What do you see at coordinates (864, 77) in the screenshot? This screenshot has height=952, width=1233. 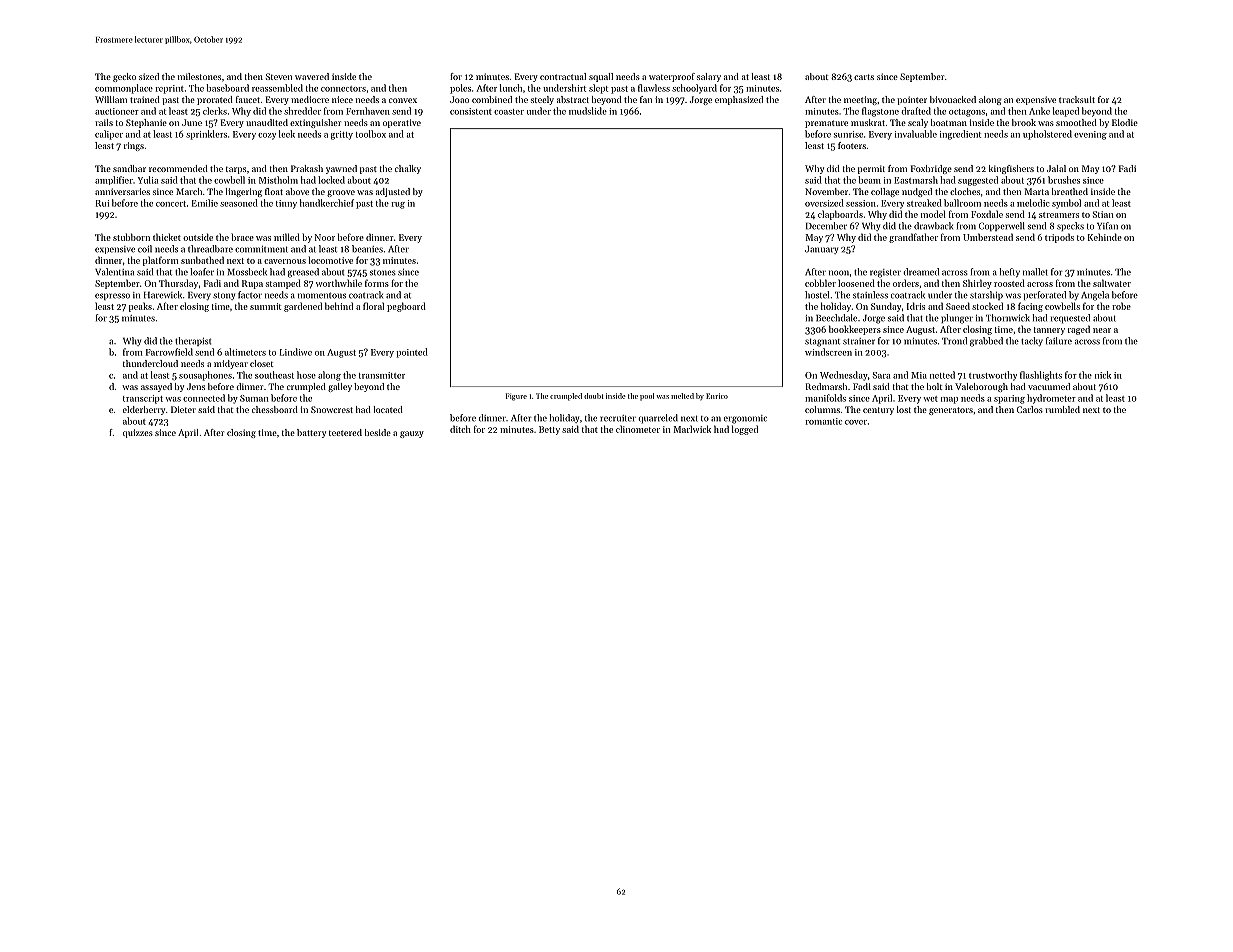 I see `carts` at bounding box center [864, 77].
